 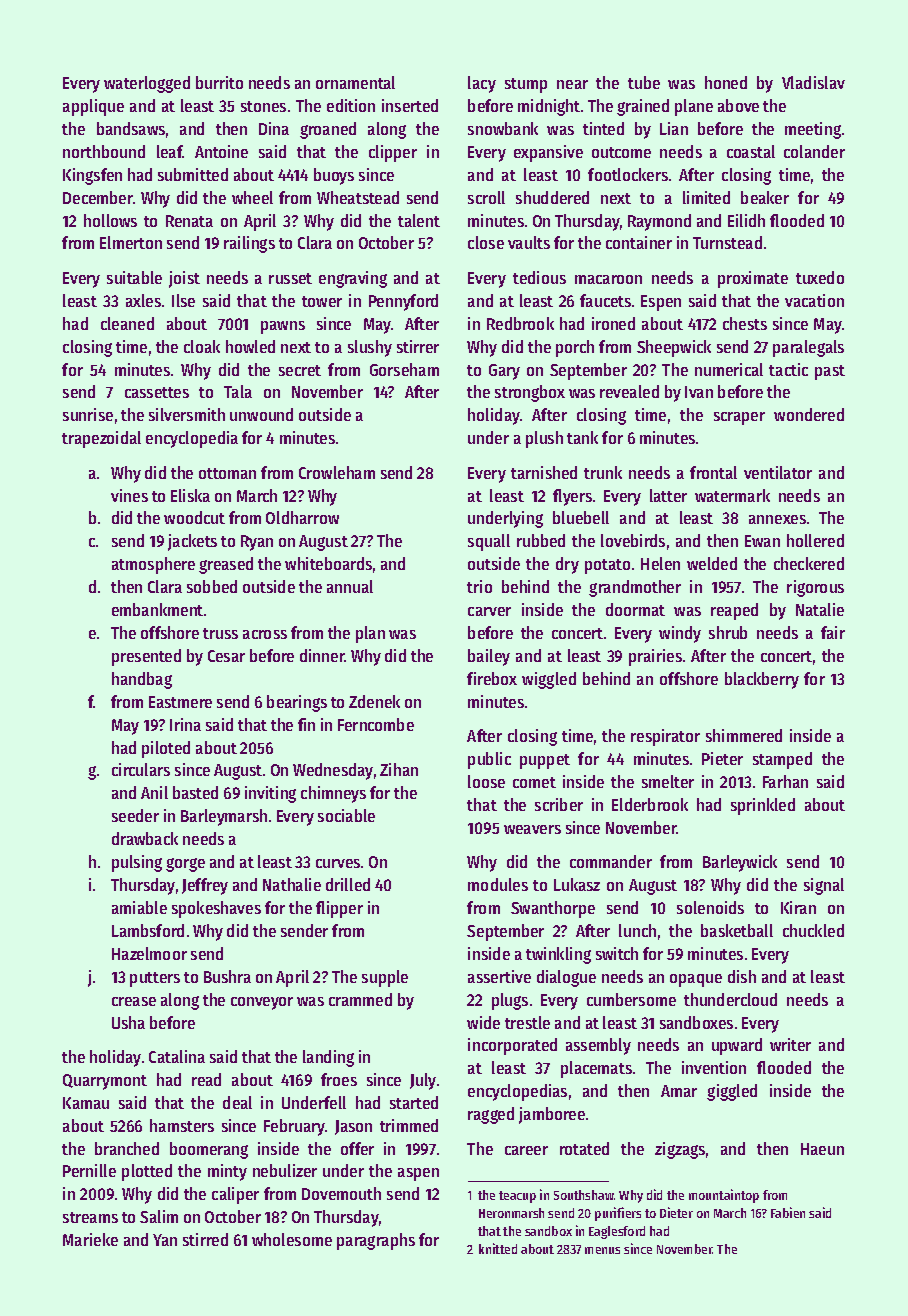 I want to click on applique, so click(x=93, y=107).
